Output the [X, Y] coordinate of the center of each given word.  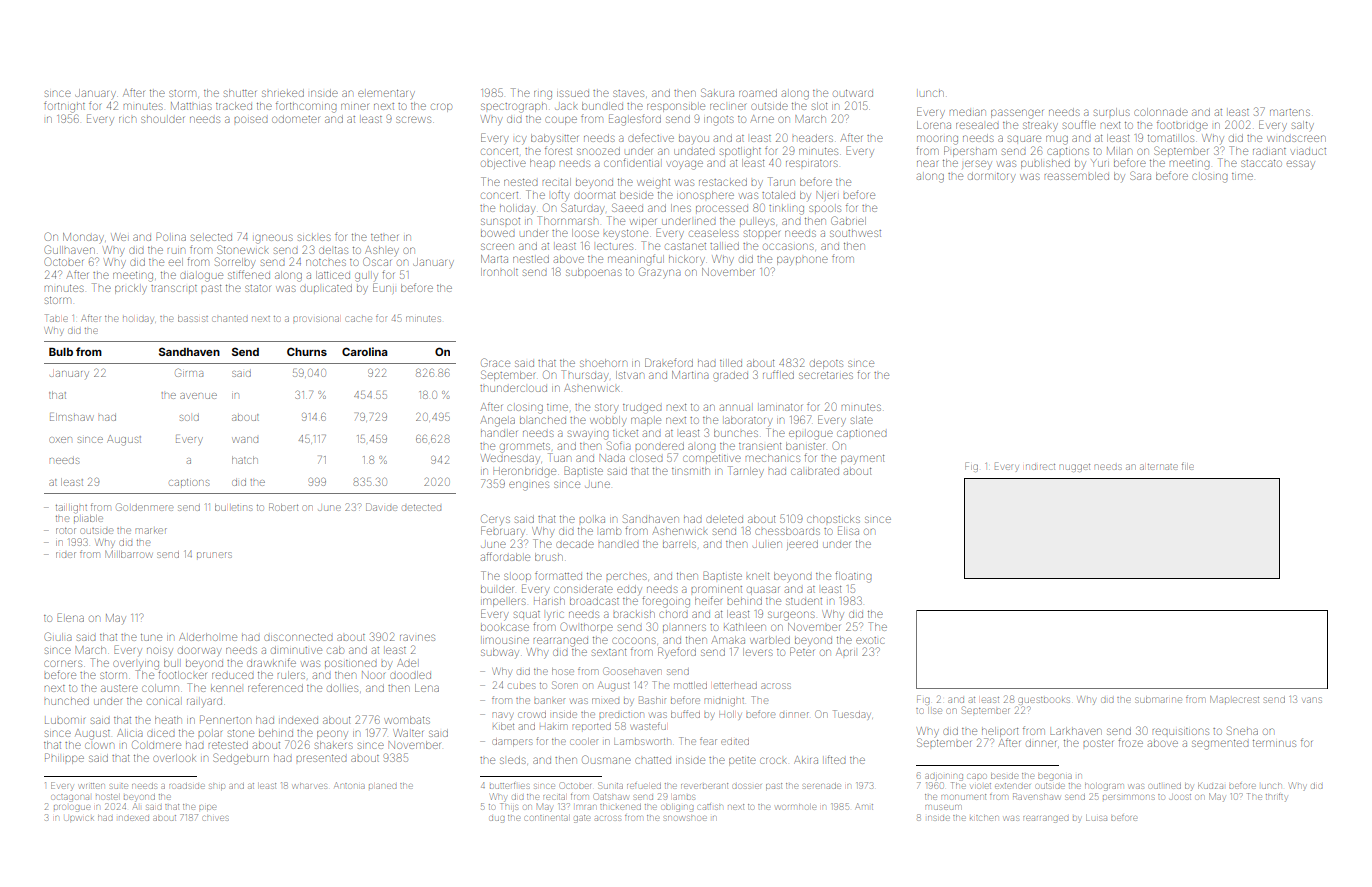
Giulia [58, 636]
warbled [770, 640]
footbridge [1182, 126]
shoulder [162, 119]
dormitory [991, 177]
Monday [83, 237]
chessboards [787, 531]
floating [853, 577]
